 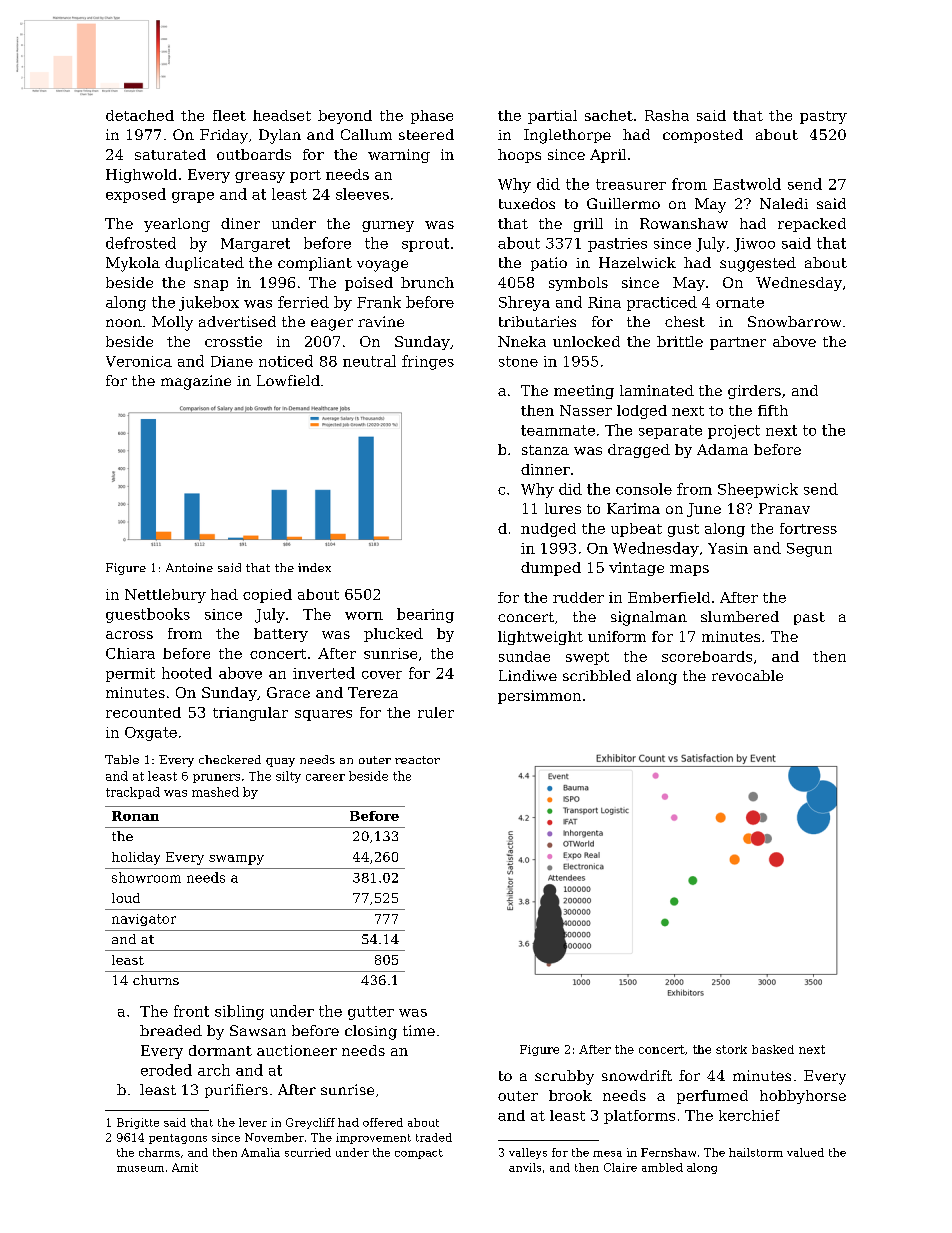 What do you see at coordinates (239, 1012) in the image?
I see `sibling` at bounding box center [239, 1012].
